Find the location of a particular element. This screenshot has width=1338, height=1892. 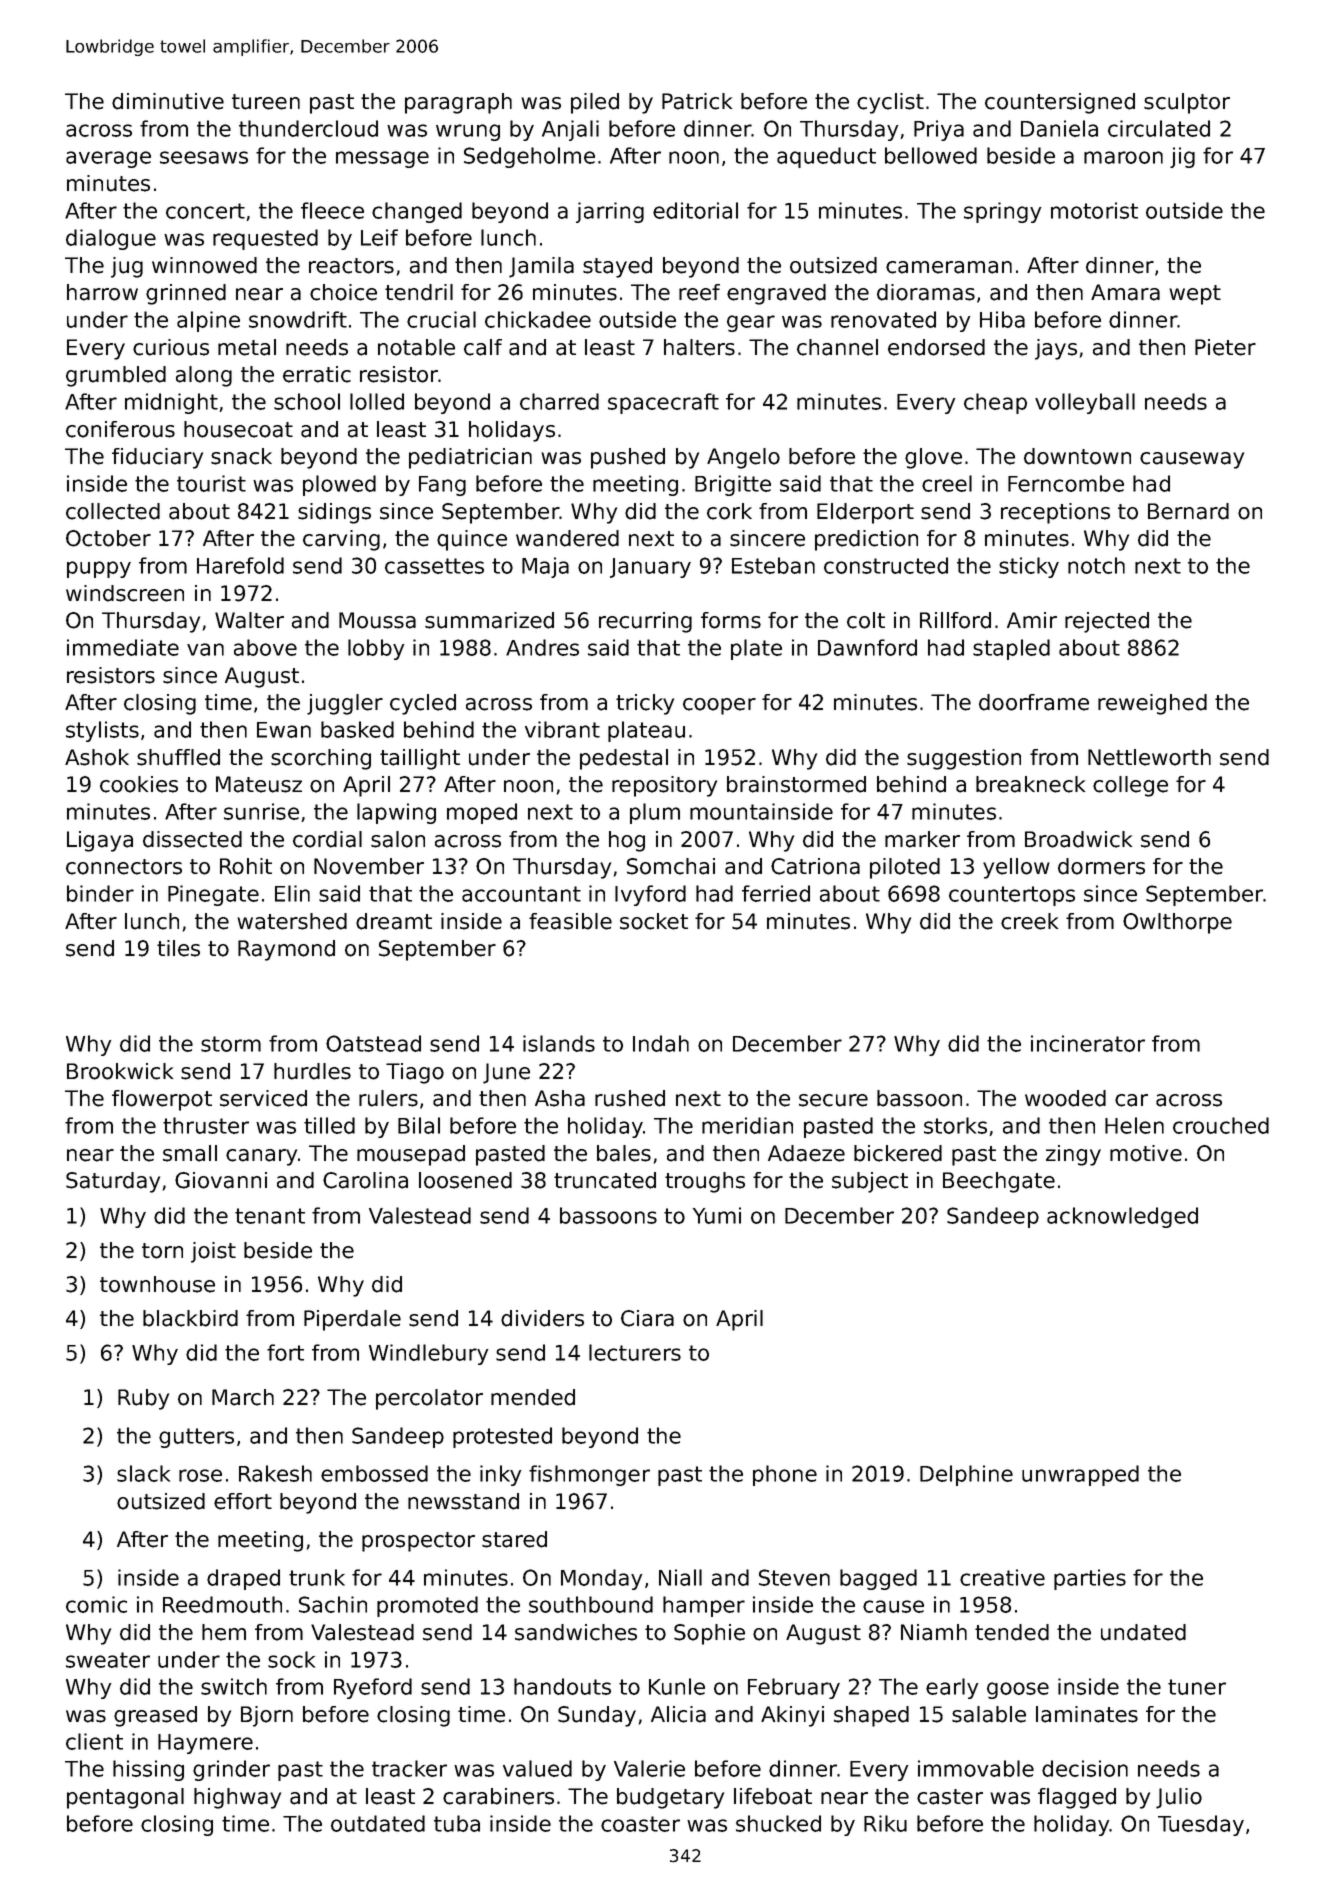

diminutive is located at coordinates (168, 101).
